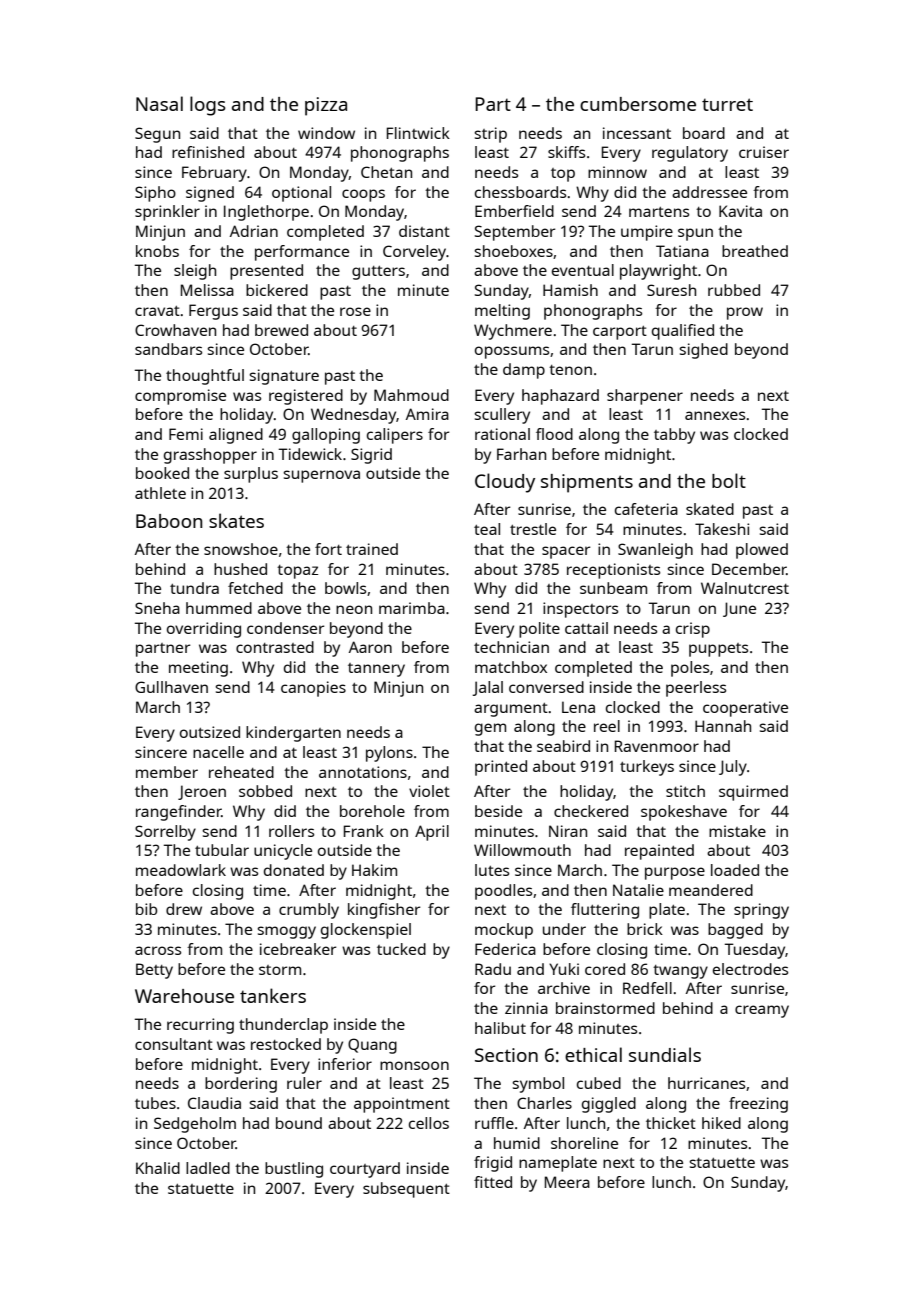 The height and width of the screenshot is (1314, 924). Describe the element at coordinates (273, 995) in the screenshot. I see `tankers` at that location.
